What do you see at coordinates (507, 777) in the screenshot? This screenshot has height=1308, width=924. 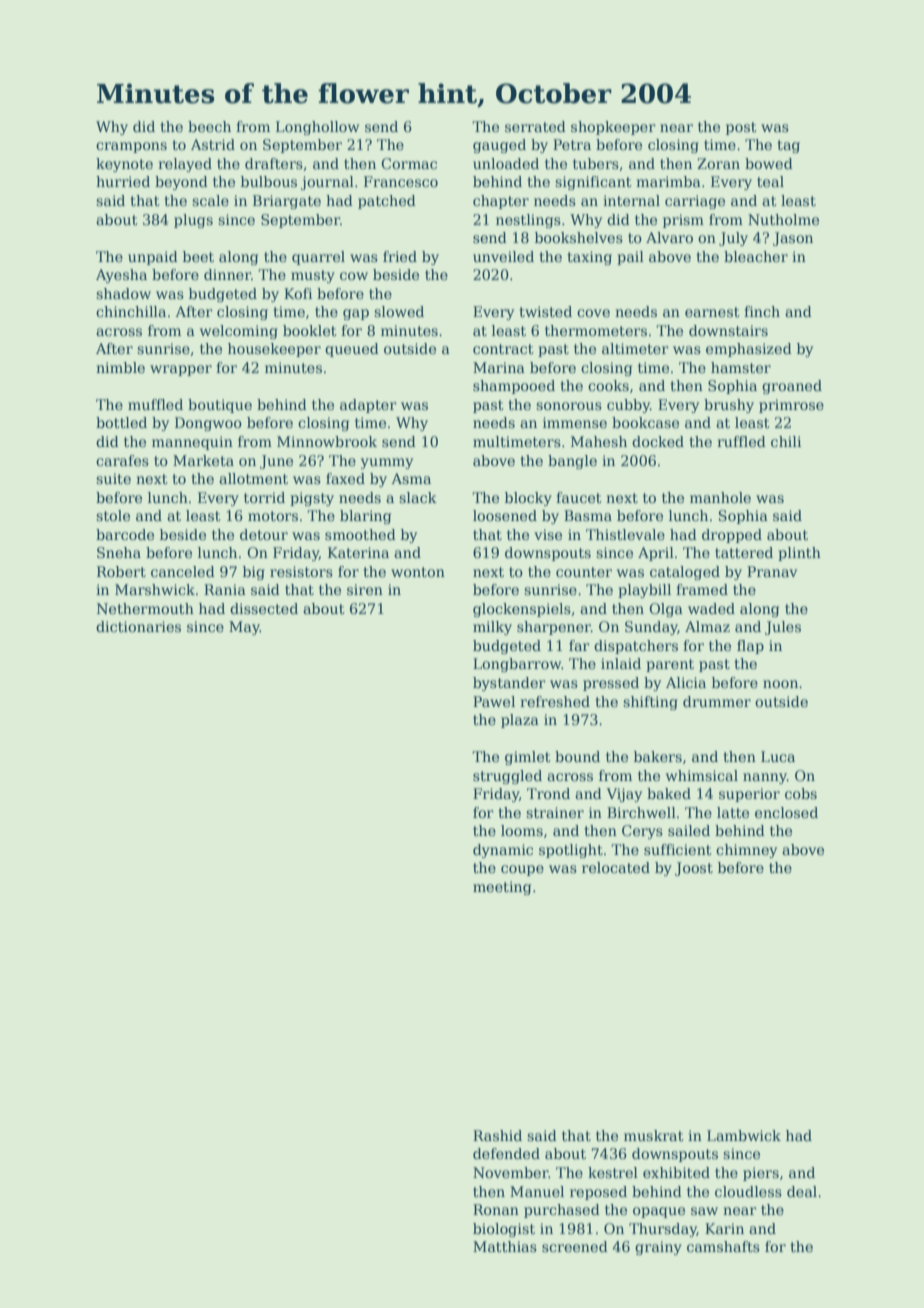 I see `struggled` at bounding box center [507, 777].
